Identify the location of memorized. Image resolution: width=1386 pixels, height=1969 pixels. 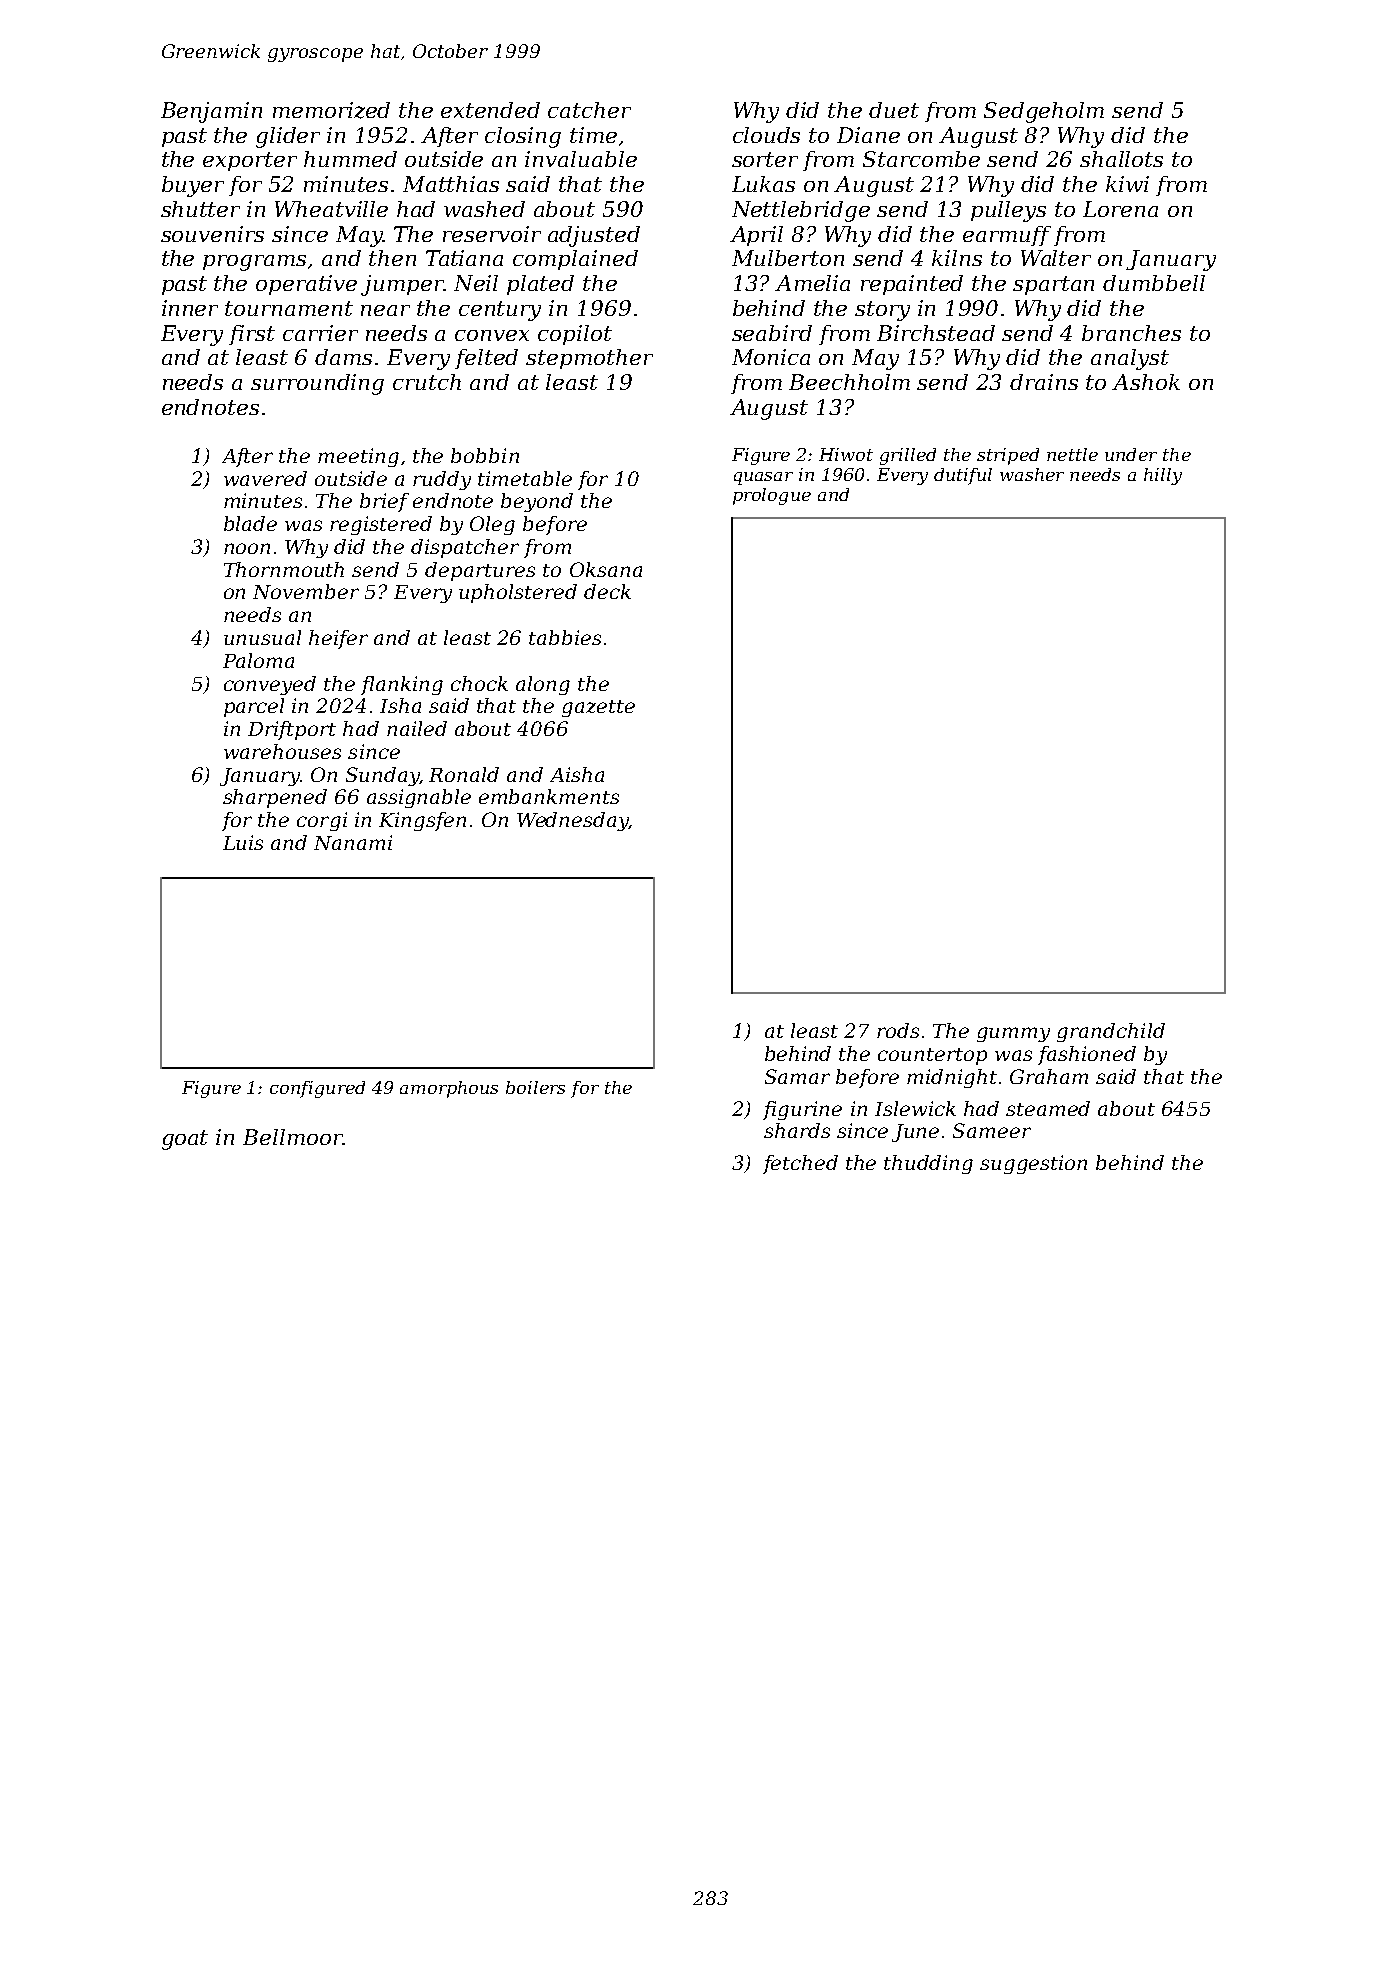
(331, 110).
